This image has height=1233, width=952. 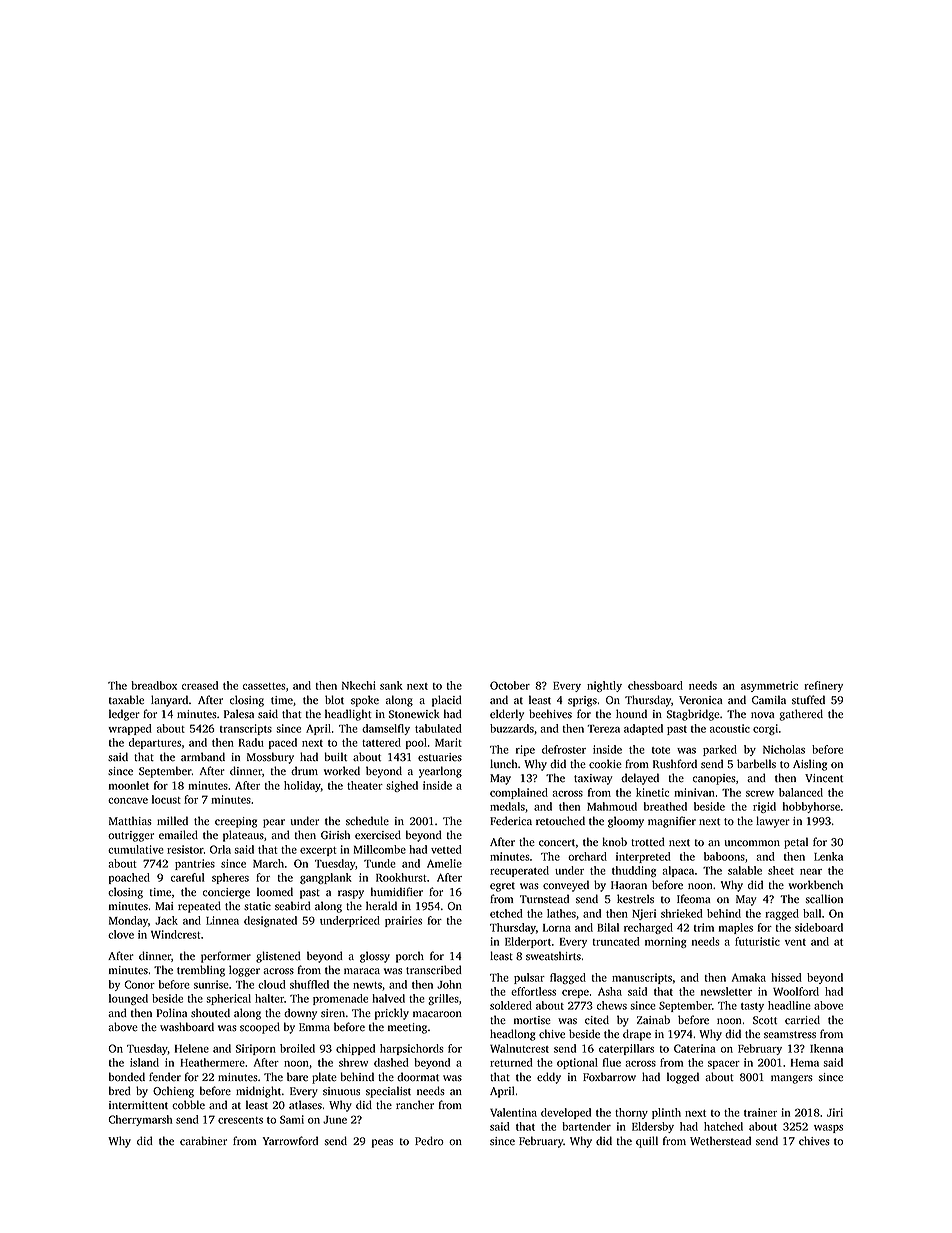 What do you see at coordinates (642, 978) in the image?
I see `manuscripts` at bounding box center [642, 978].
